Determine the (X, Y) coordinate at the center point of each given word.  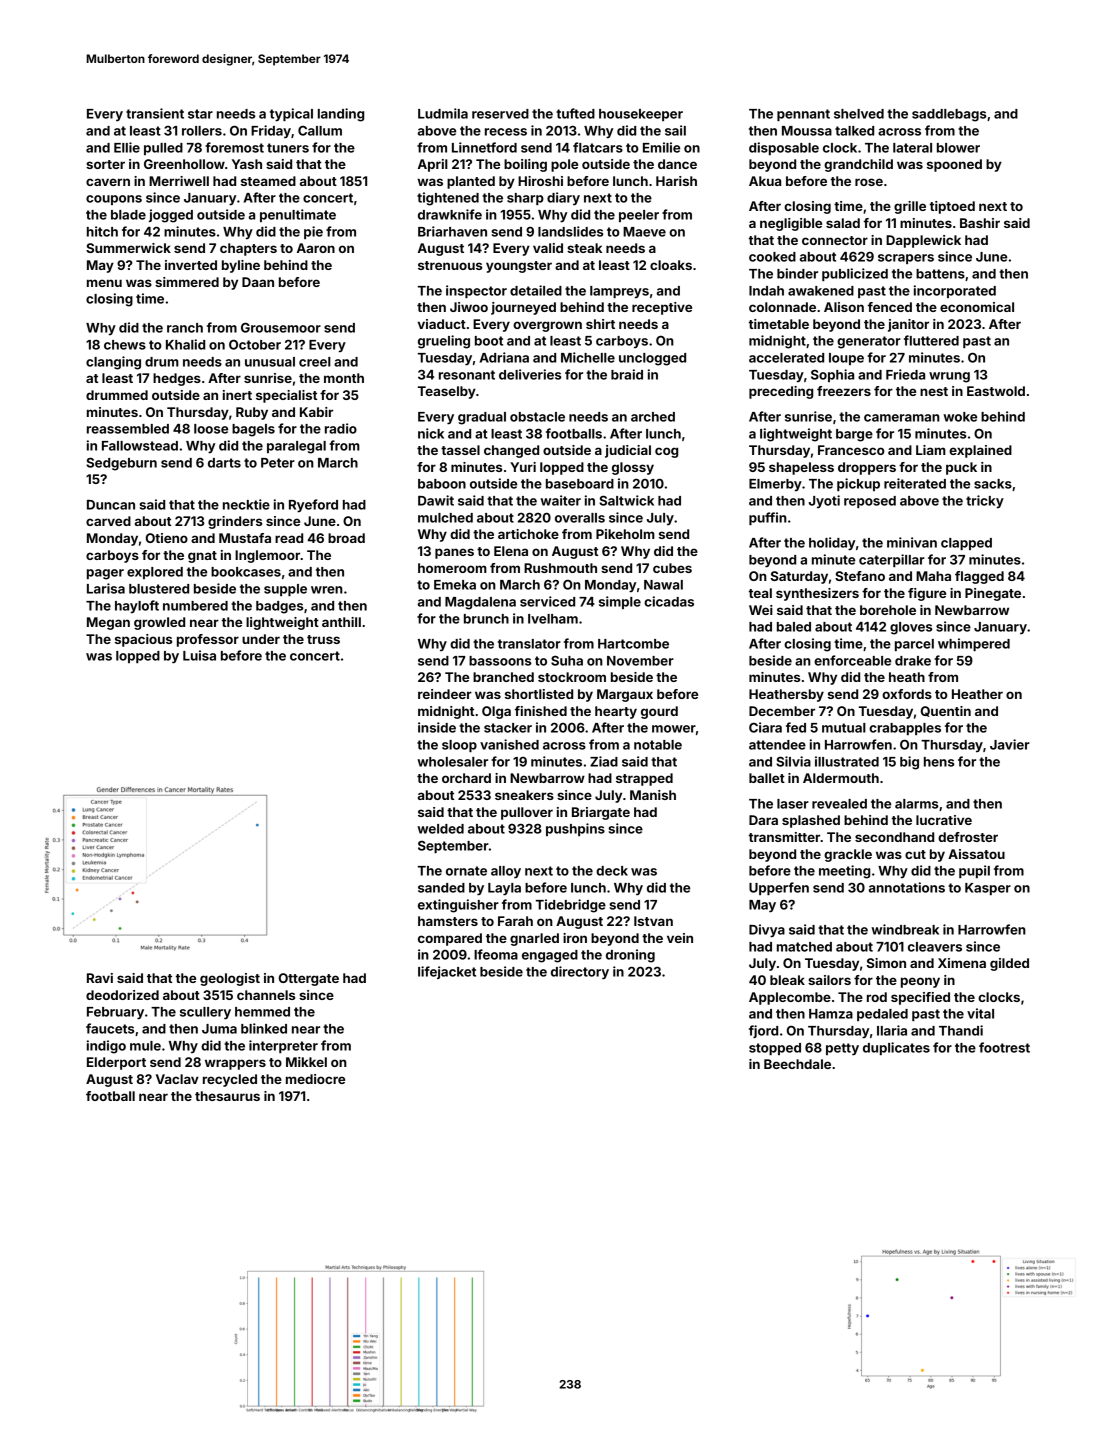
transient (155, 113)
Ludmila (443, 113)
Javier (1010, 744)
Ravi (100, 978)
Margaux (625, 695)
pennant (803, 115)
